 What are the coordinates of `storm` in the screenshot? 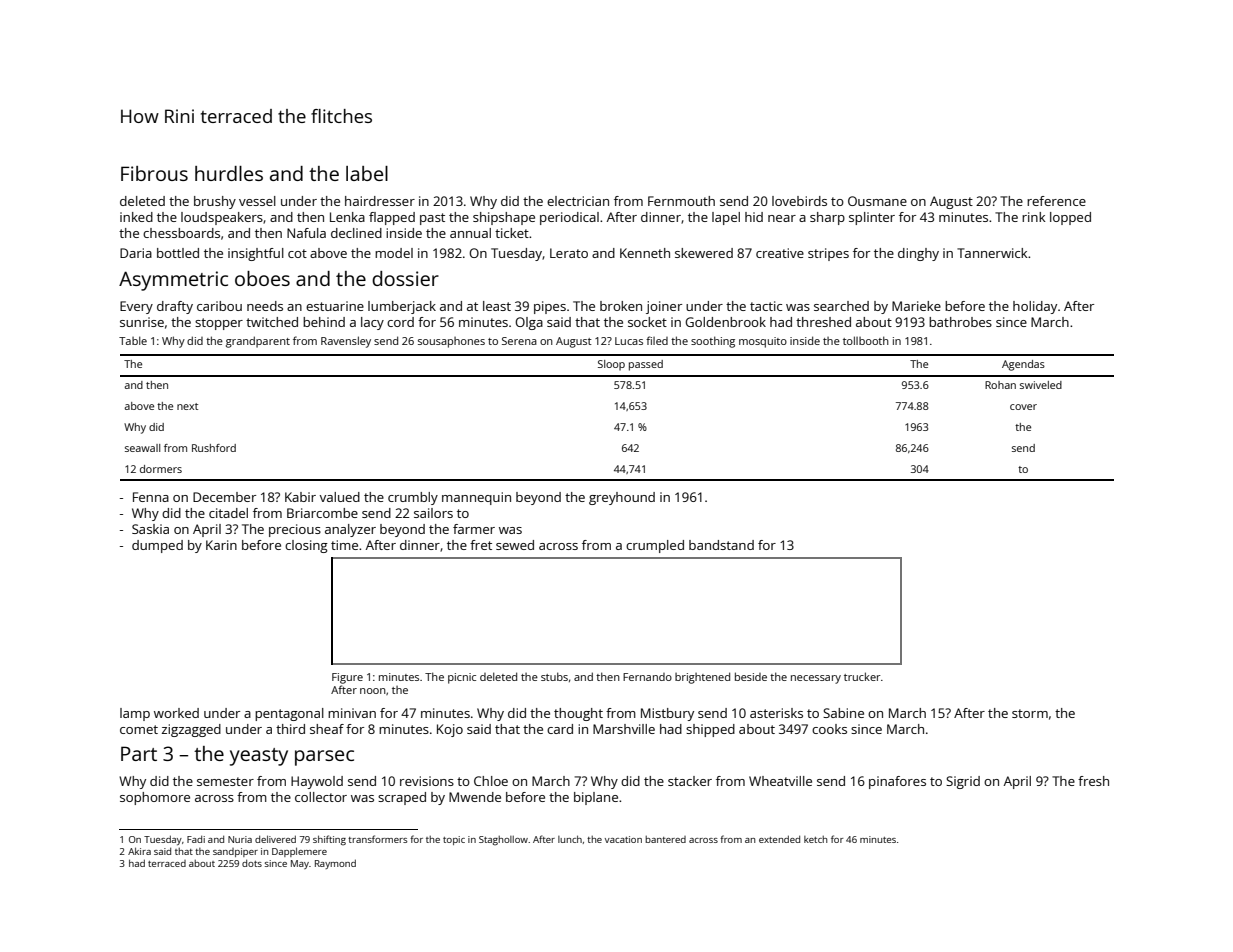 It's located at (1030, 713).
